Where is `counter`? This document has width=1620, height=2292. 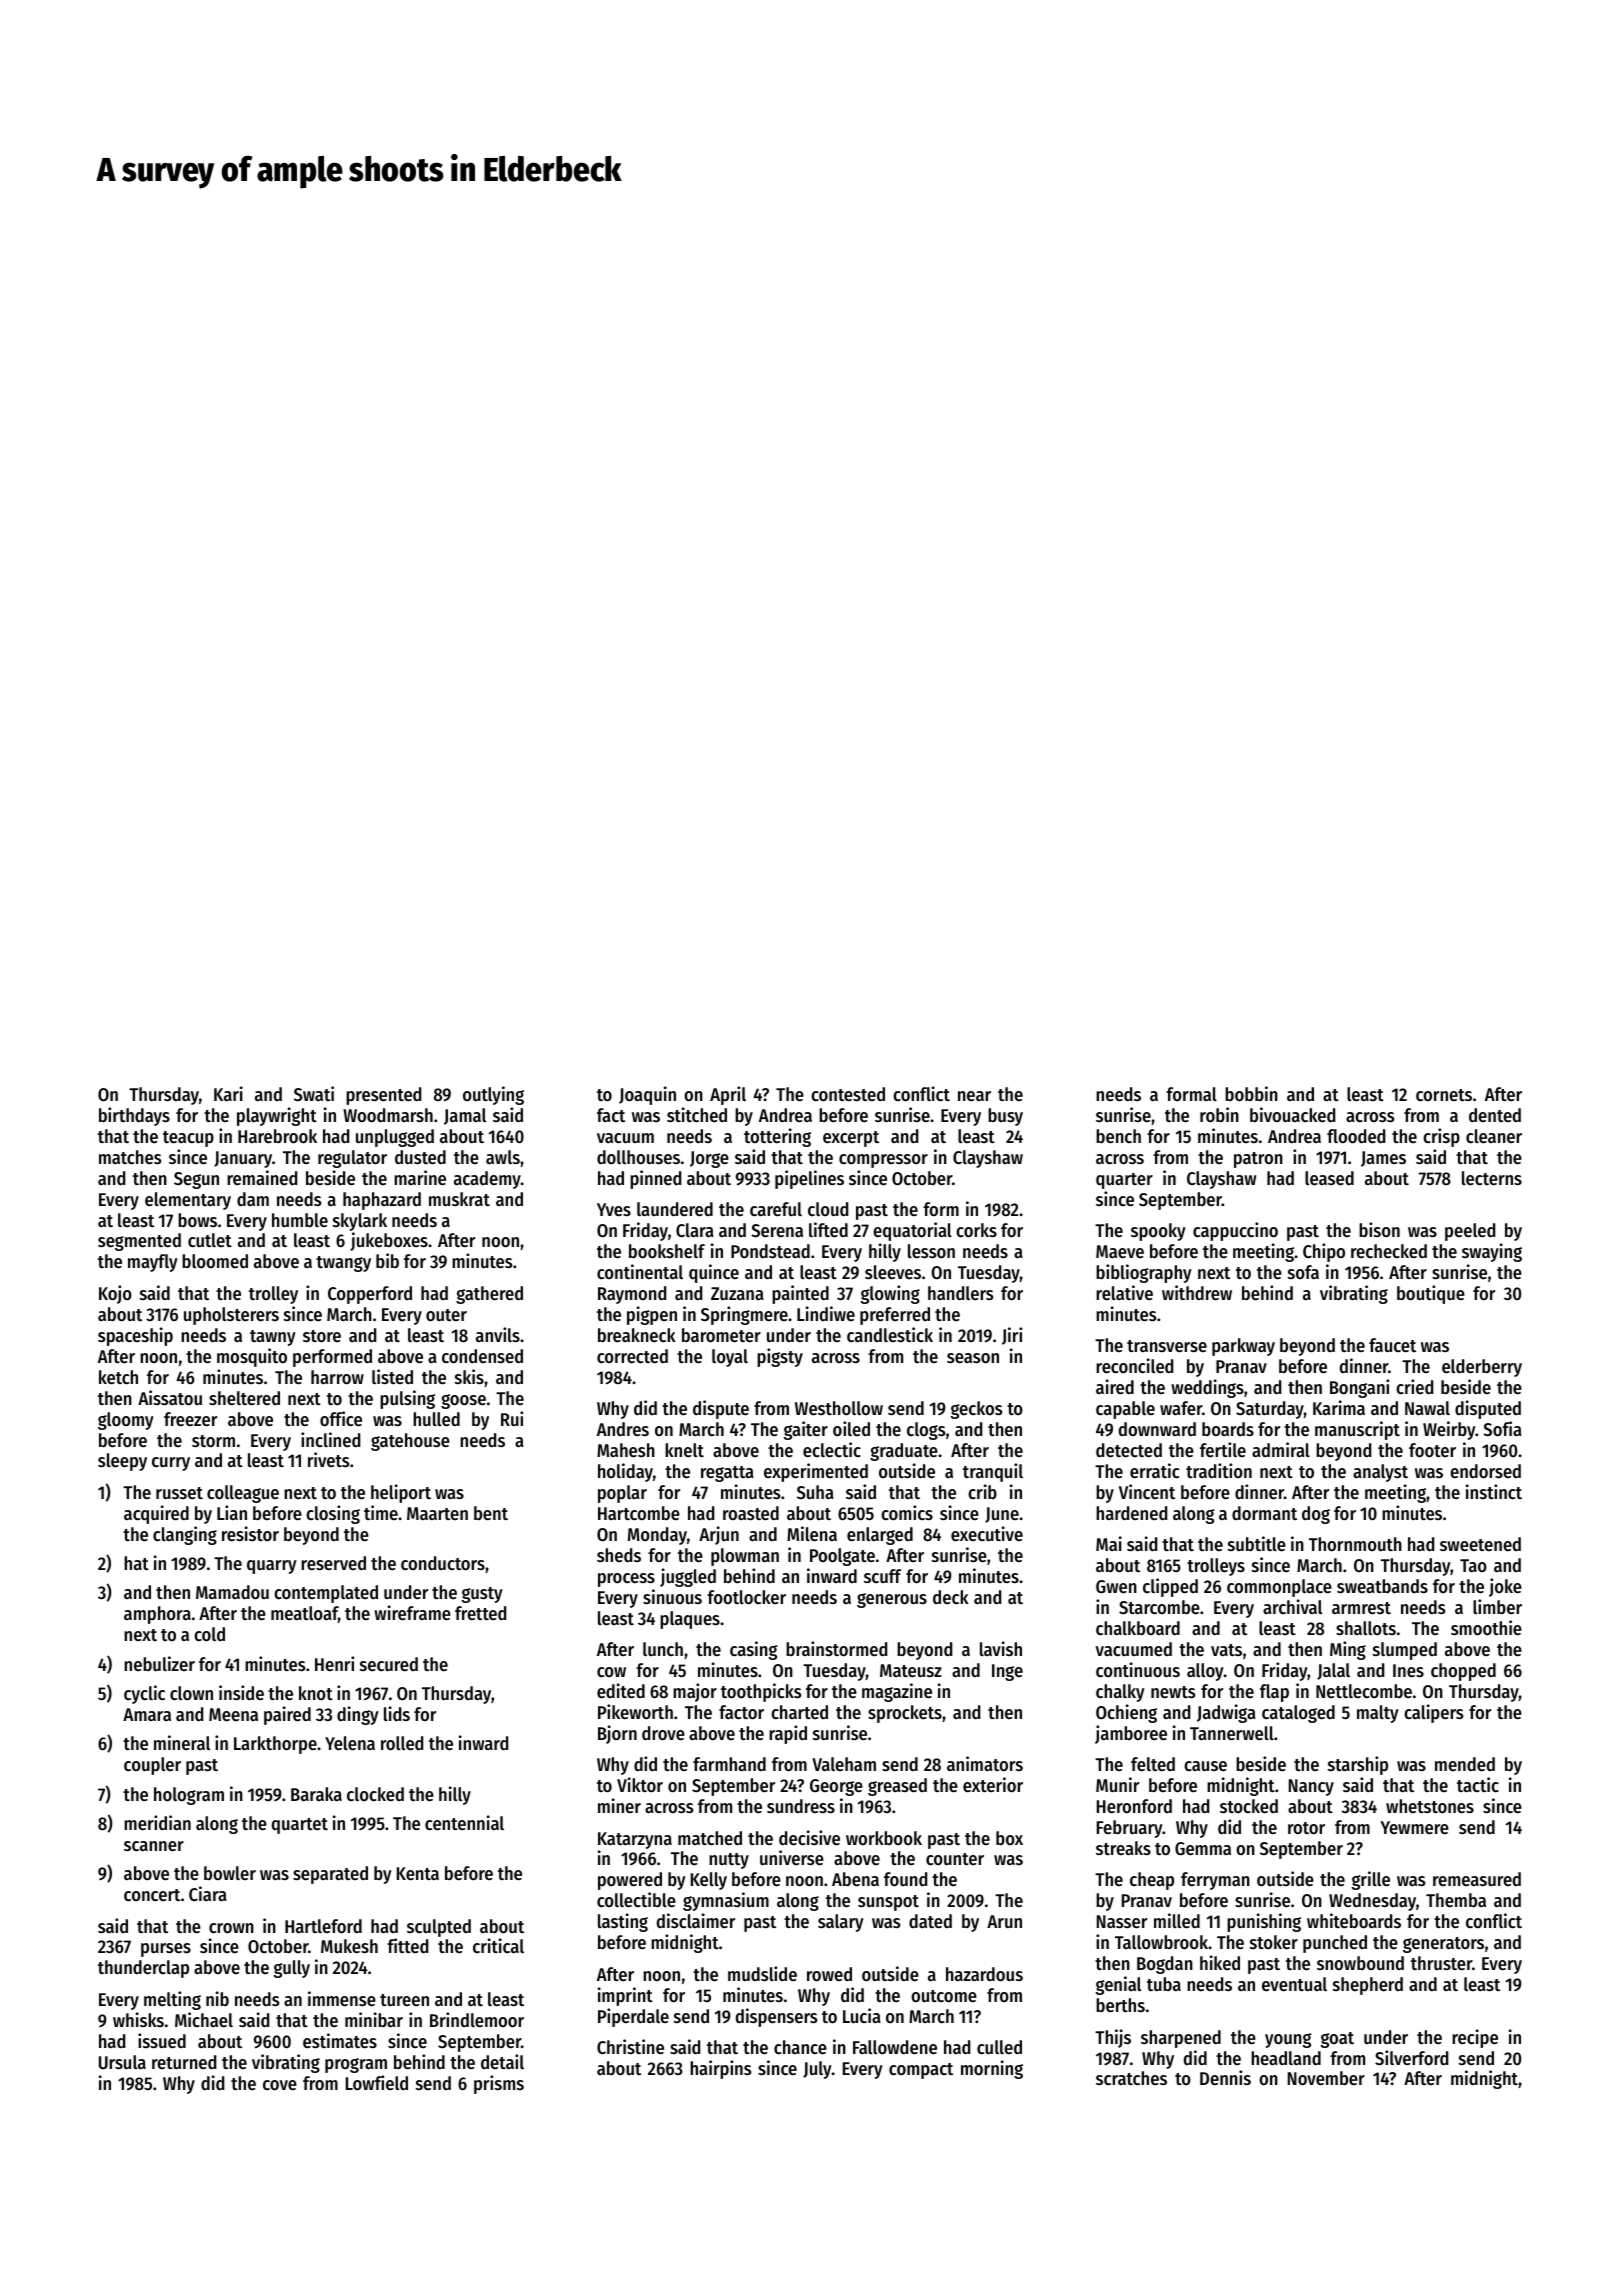 counter is located at coordinates (955, 1859).
